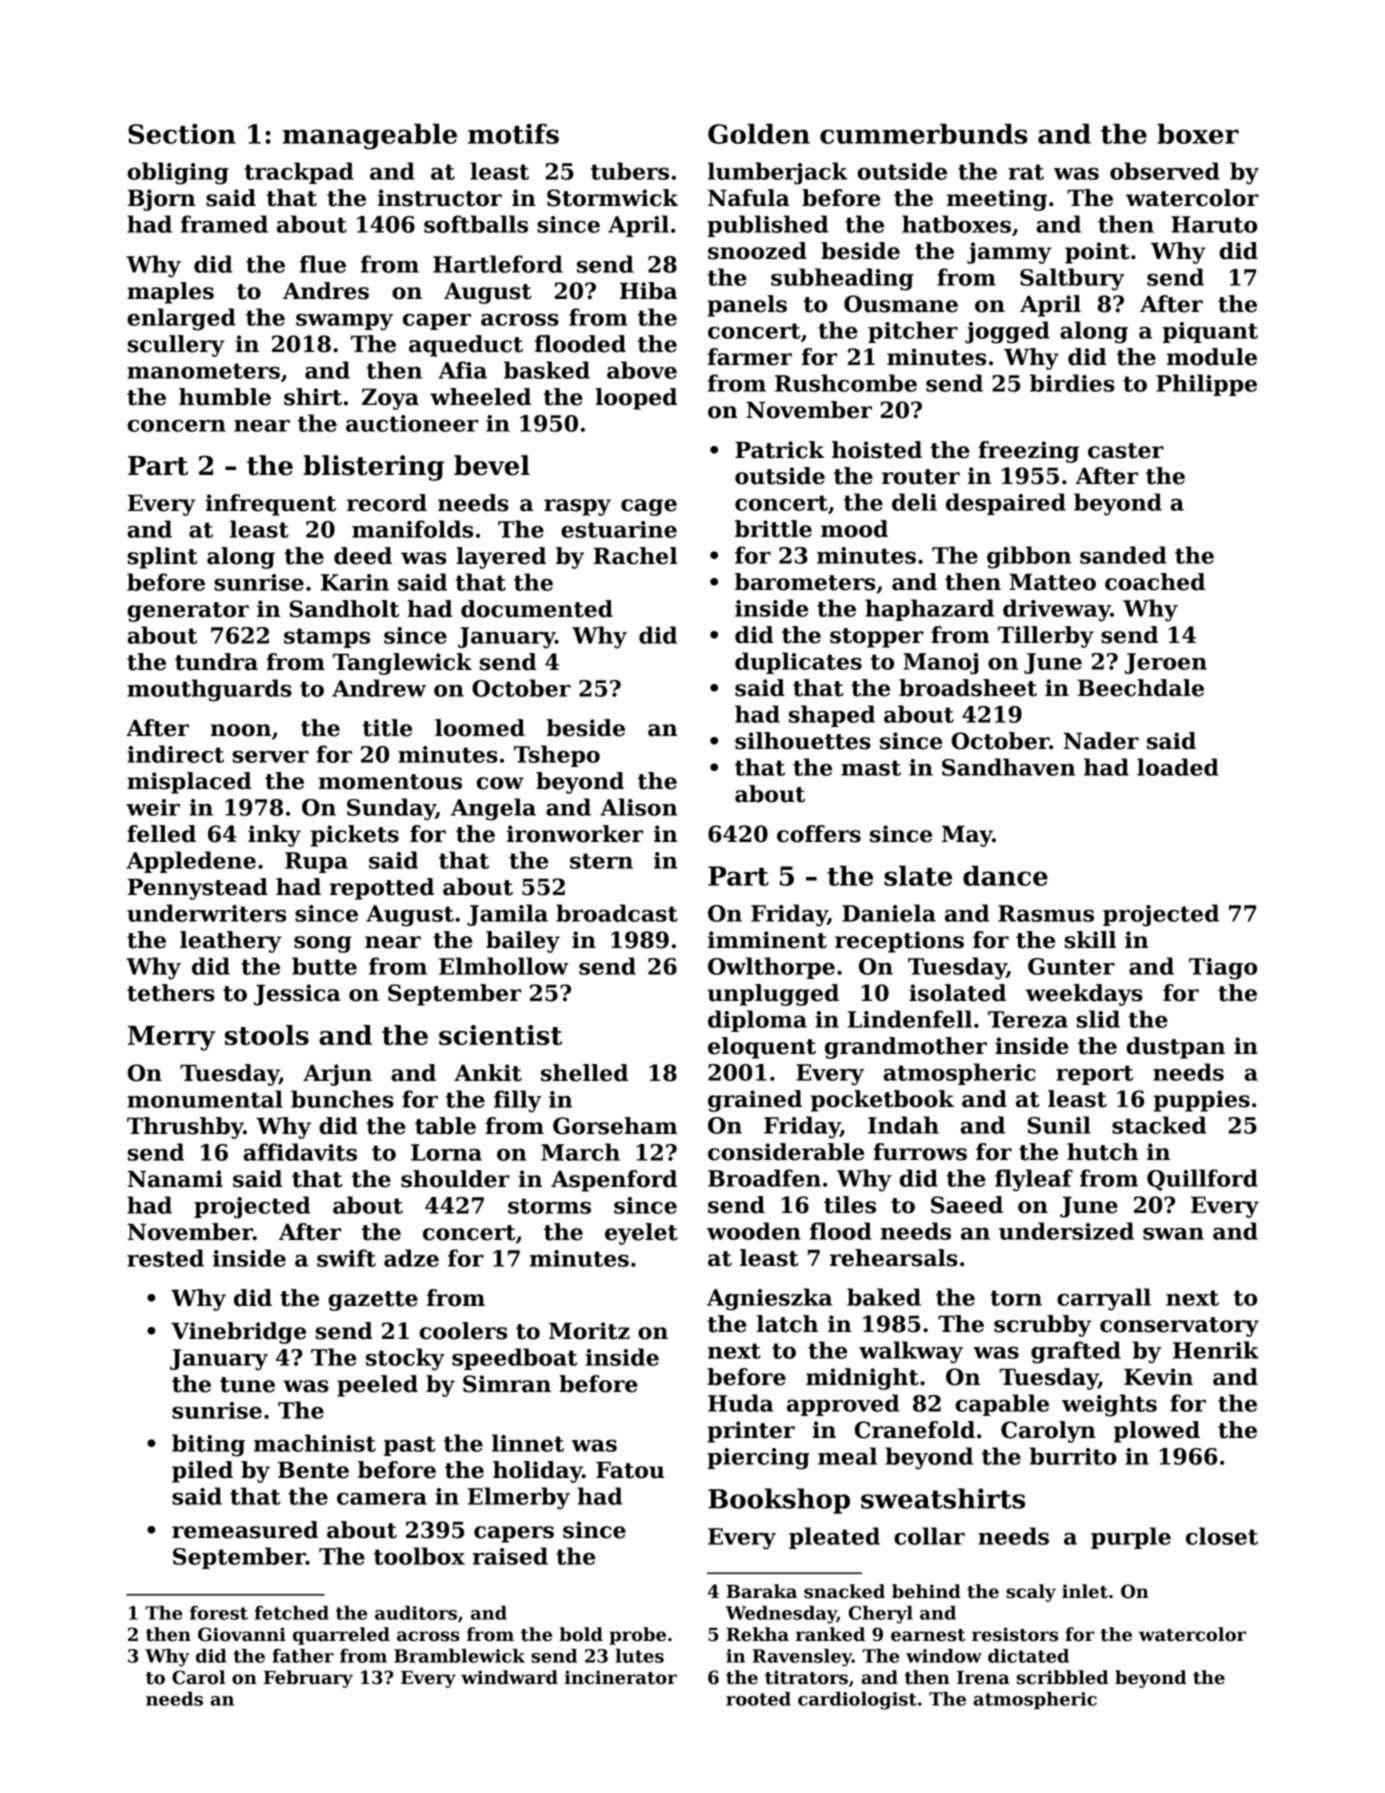 The height and width of the screenshot is (1793, 1385). I want to click on Section, so click(182, 134).
